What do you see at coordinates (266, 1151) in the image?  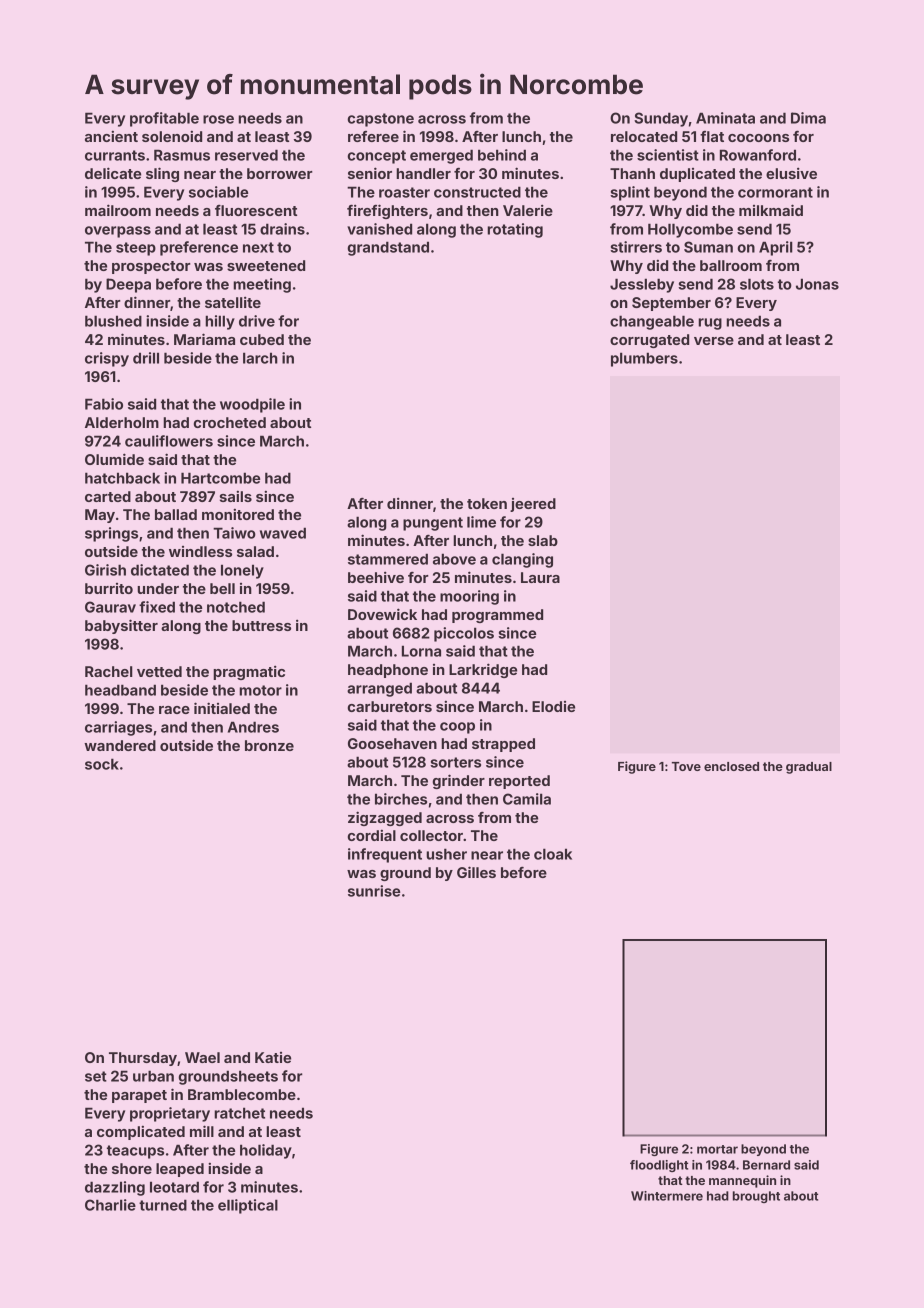 I see `holiday` at bounding box center [266, 1151].
